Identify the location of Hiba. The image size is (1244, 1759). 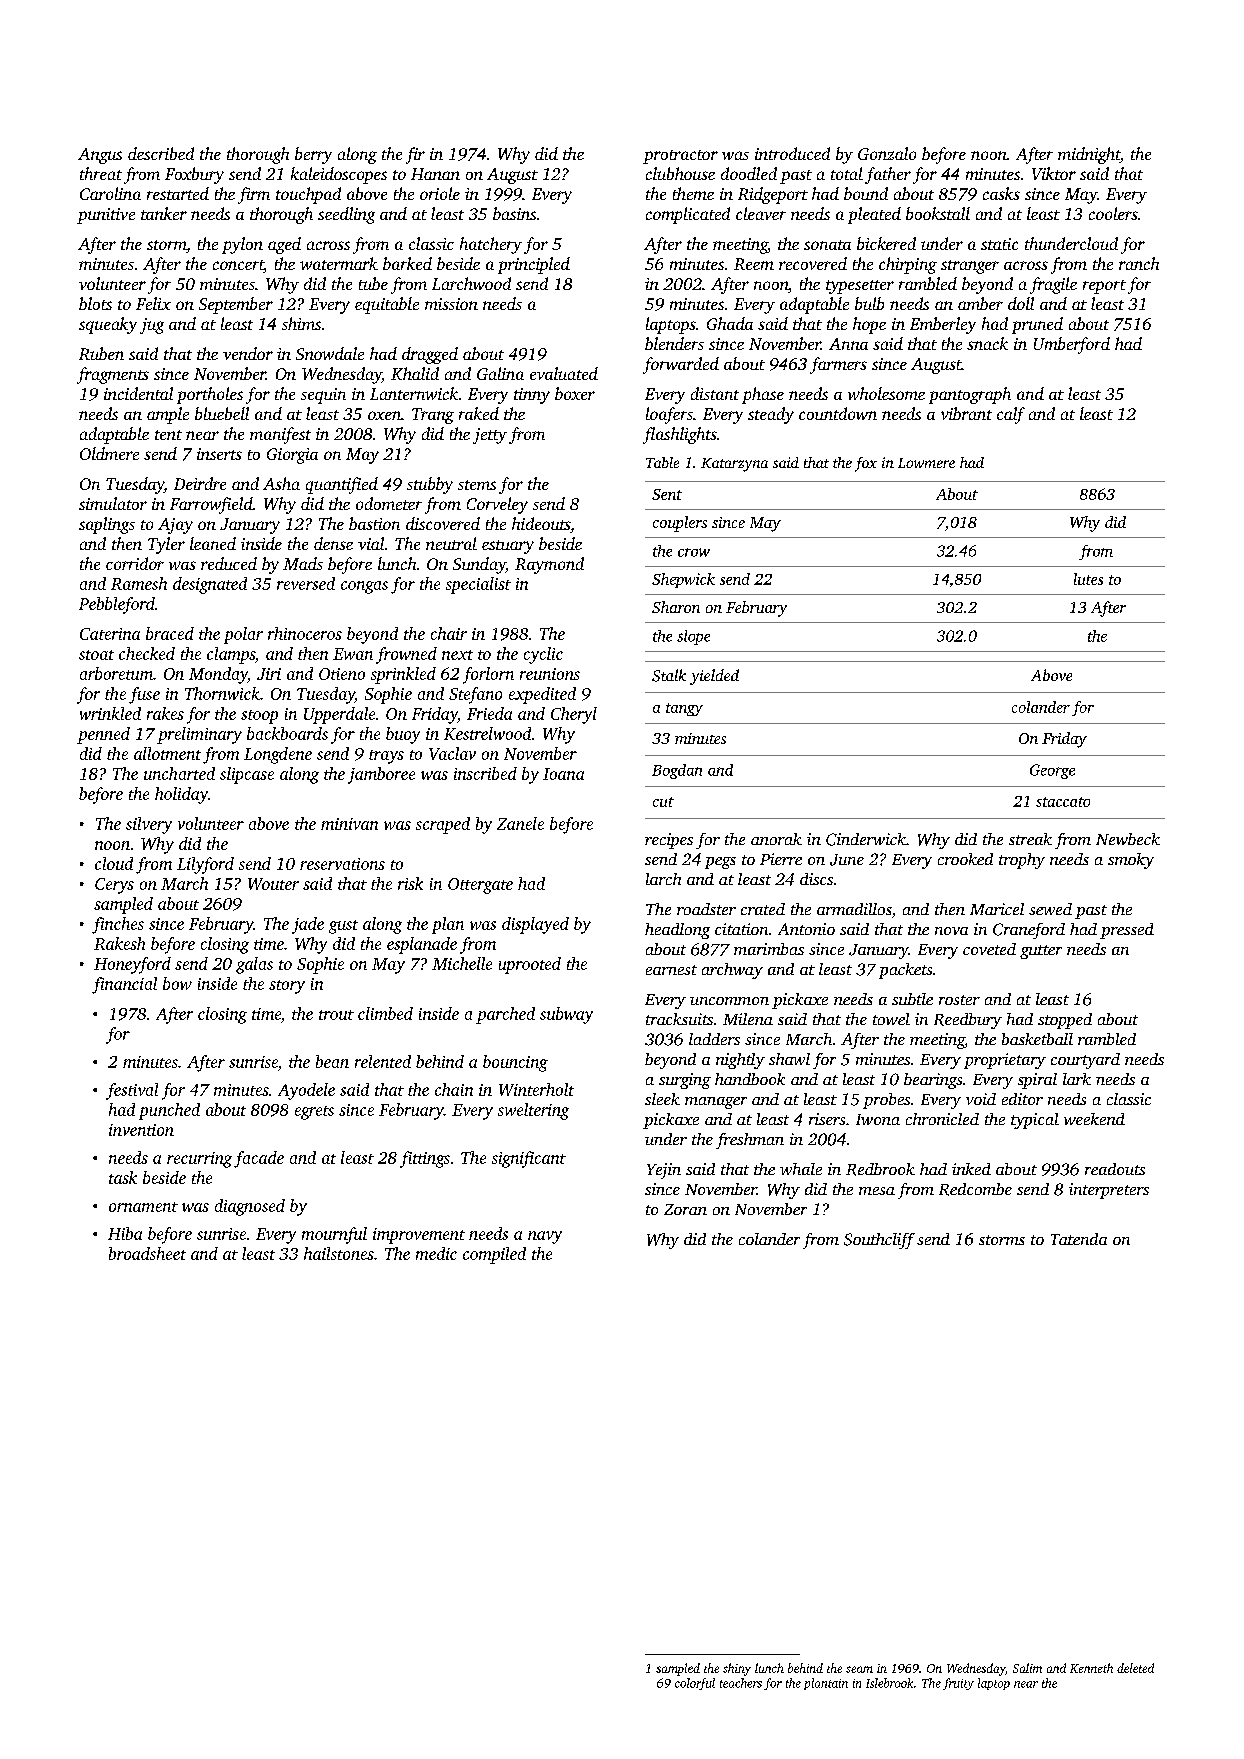
(125, 1233).
